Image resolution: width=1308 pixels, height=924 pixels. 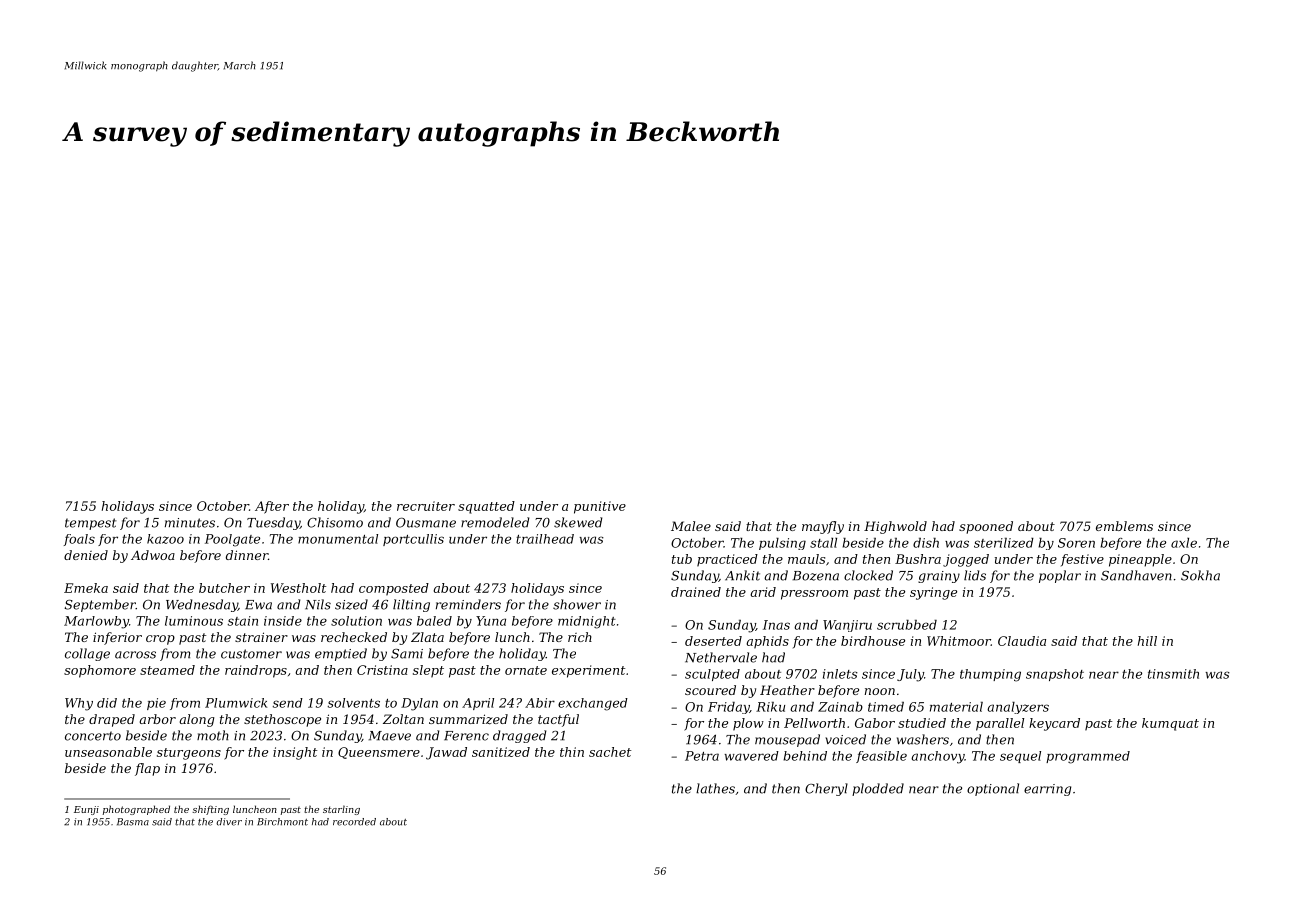 What do you see at coordinates (96, 622) in the screenshot?
I see `Marlowby` at bounding box center [96, 622].
